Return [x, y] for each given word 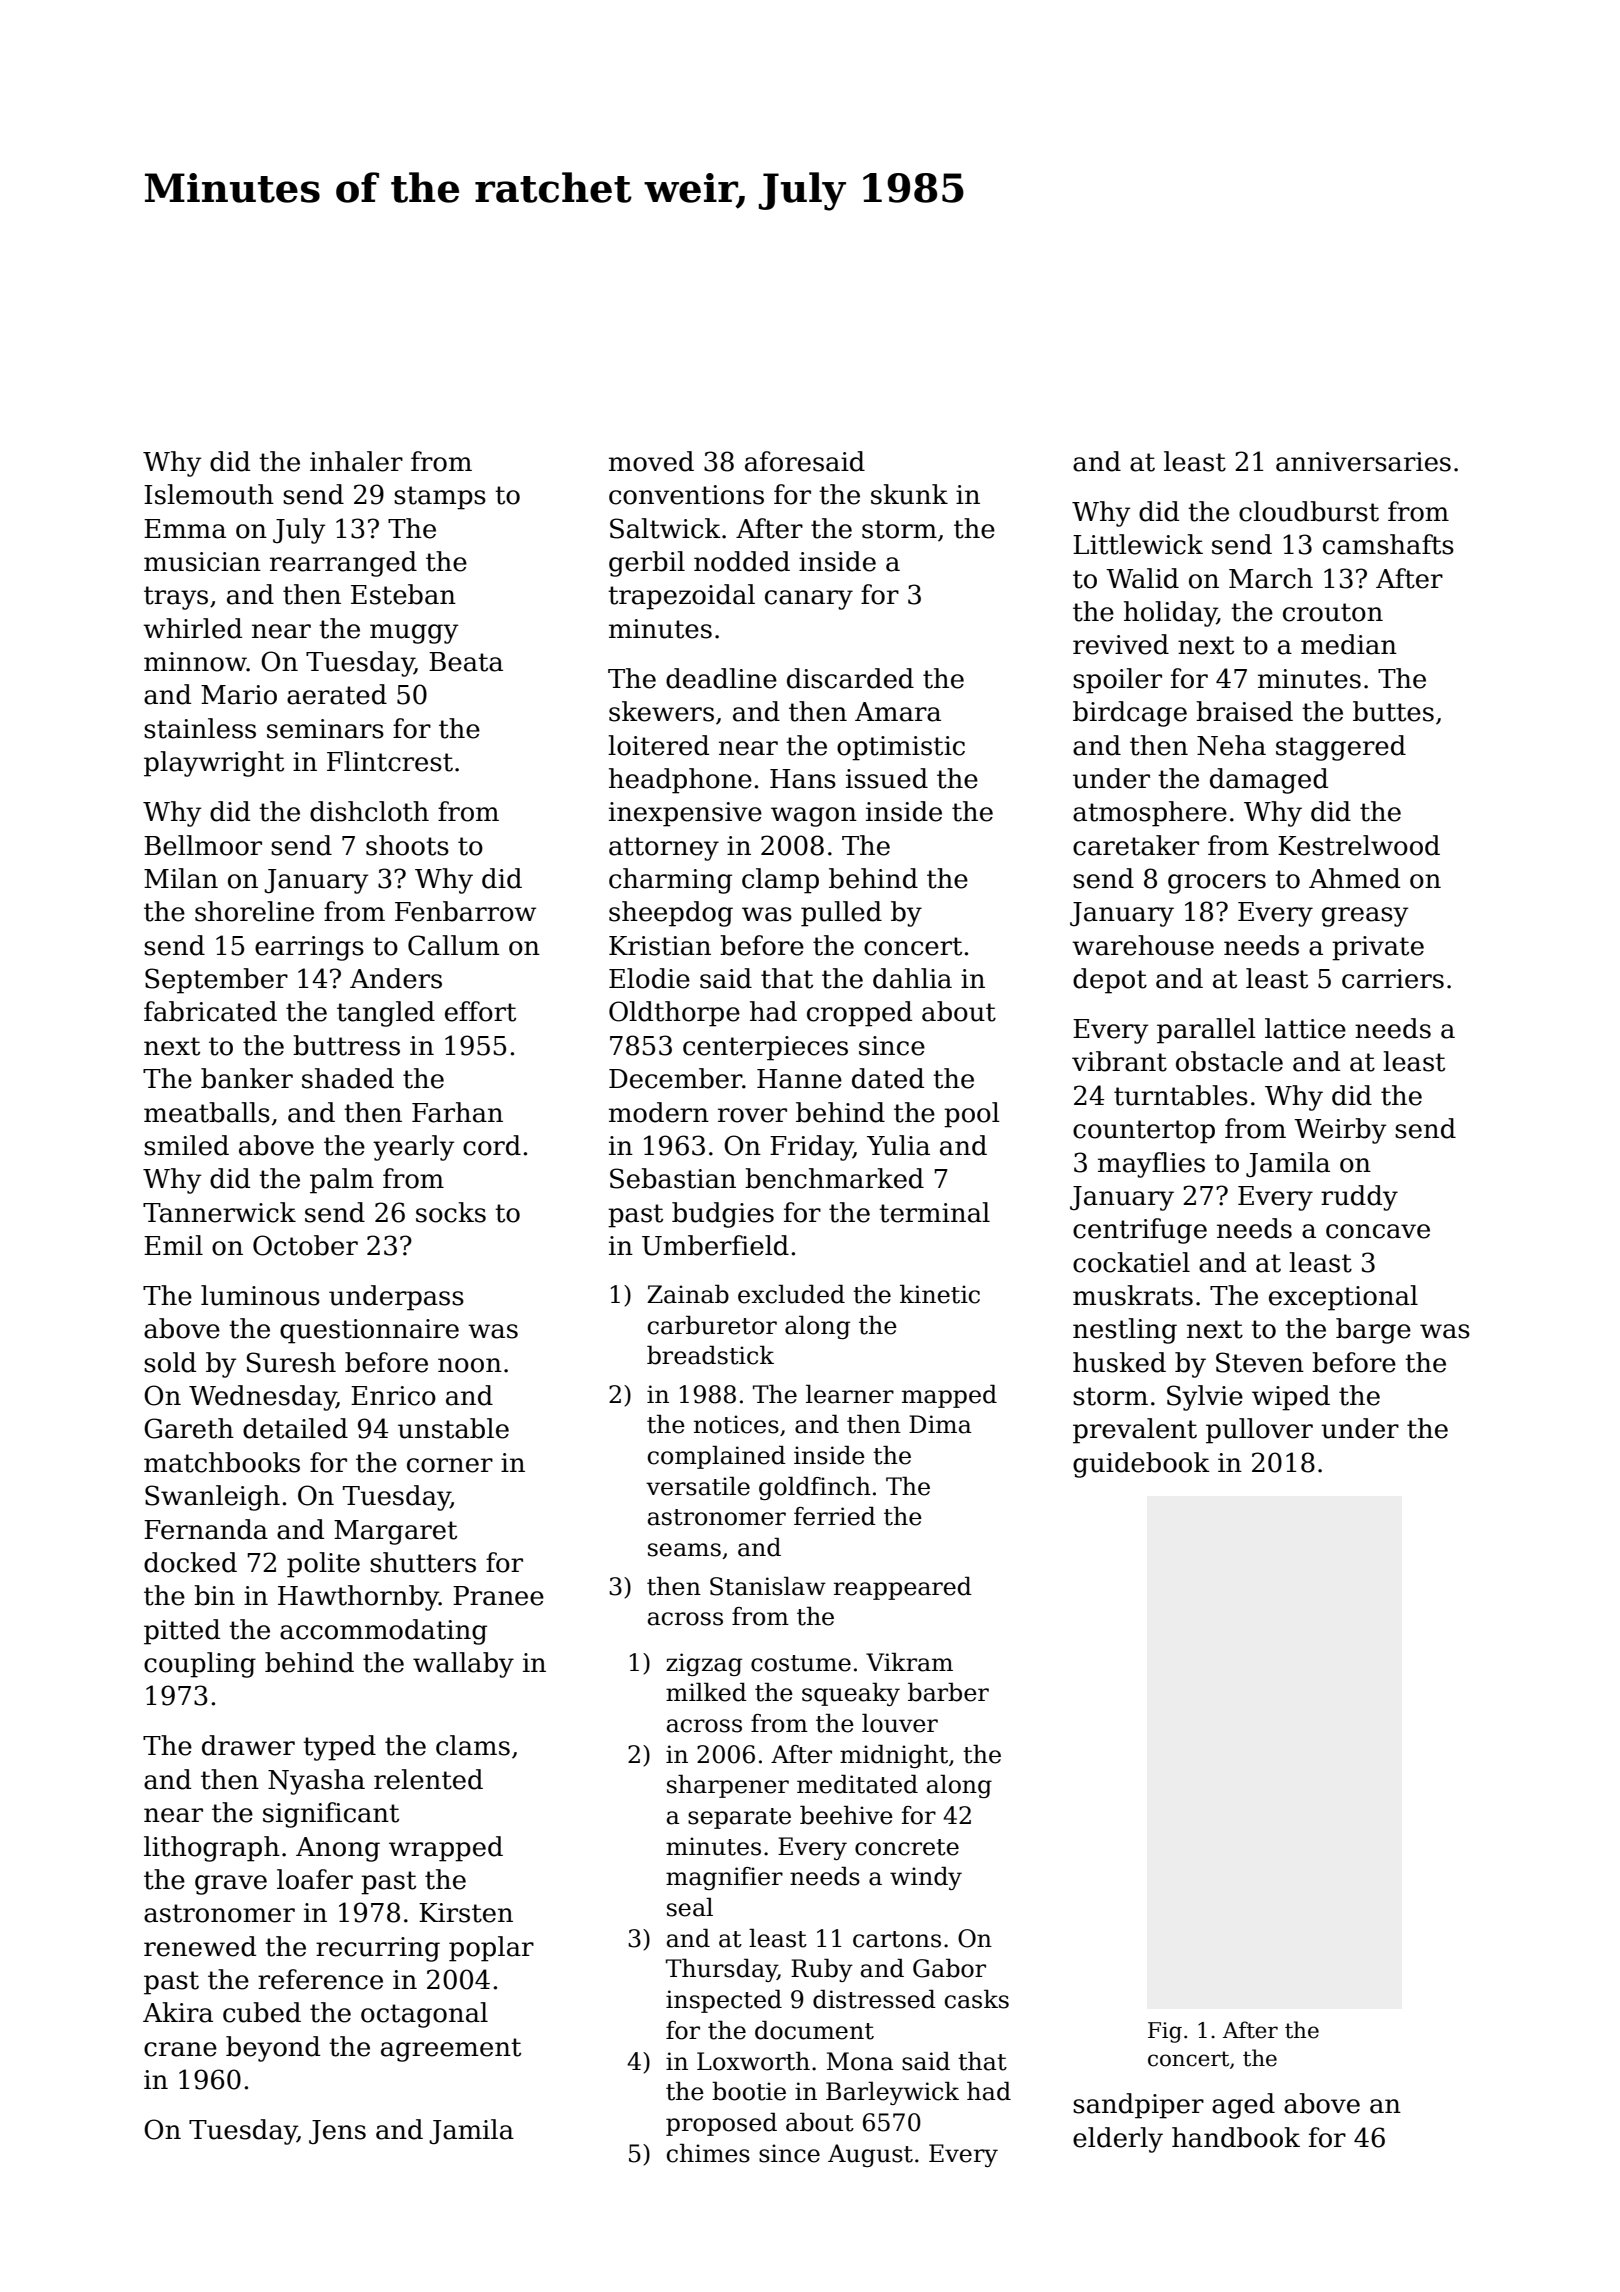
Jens [337, 2132]
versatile [698, 1486]
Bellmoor [203, 845]
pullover [1259, 1431]
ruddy [1359, 1198]
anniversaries [1363, 462]
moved [651, 461]
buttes [1393, 711]
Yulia [898, 1145]
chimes [708, 2153]
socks [451, 1212]
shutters [423, 1562]
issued [887, 778]
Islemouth [209, 494]
